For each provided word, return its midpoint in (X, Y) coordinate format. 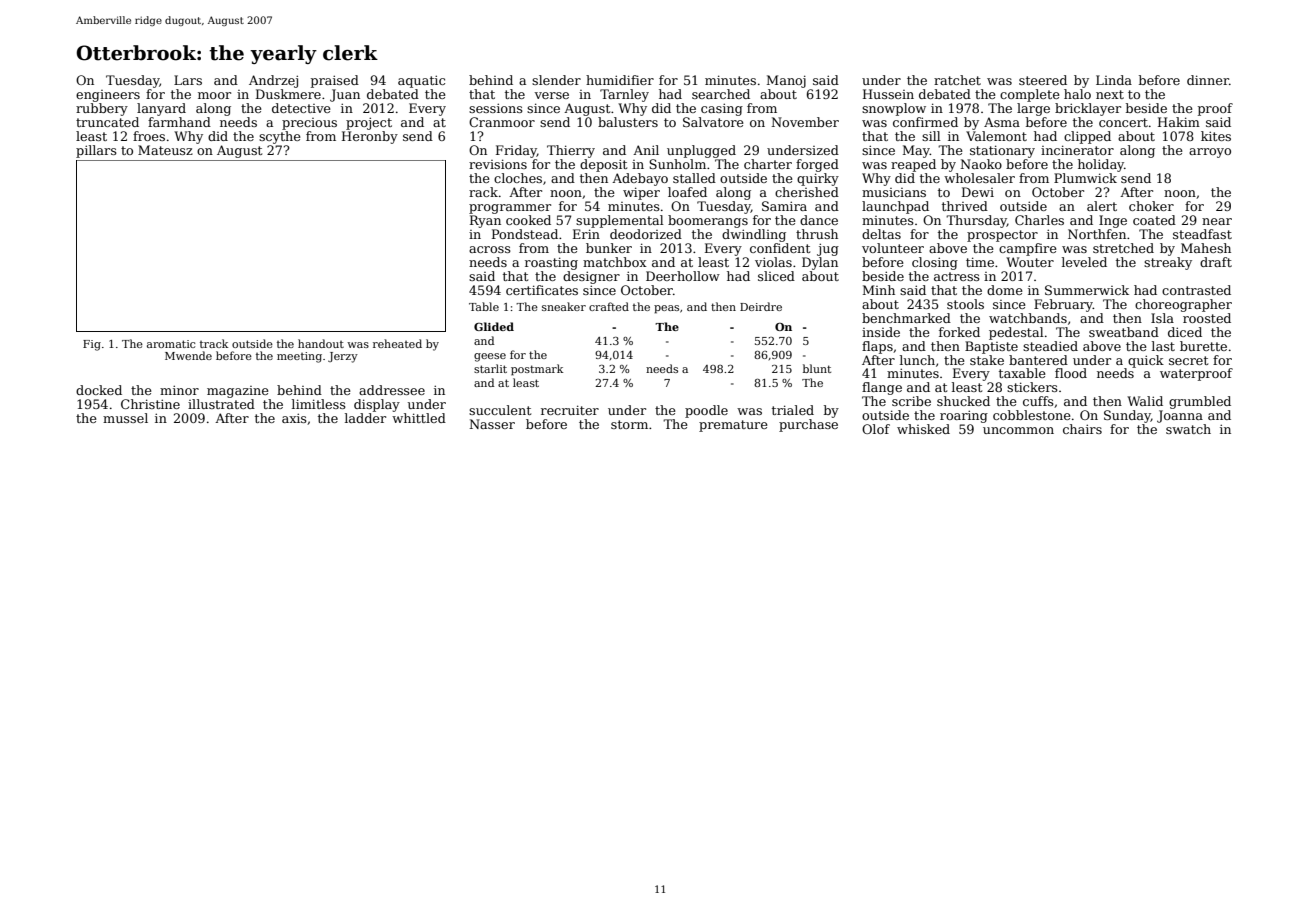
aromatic (171, 344)
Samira (784, 206)
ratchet (957, 80)
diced (1185, 332)
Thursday (976, 221)
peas (666, 309)
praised (335, 81)
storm (629, 424)
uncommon (1018, 430)
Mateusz (165, 150)
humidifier (620, 80)
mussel (125, 418)
